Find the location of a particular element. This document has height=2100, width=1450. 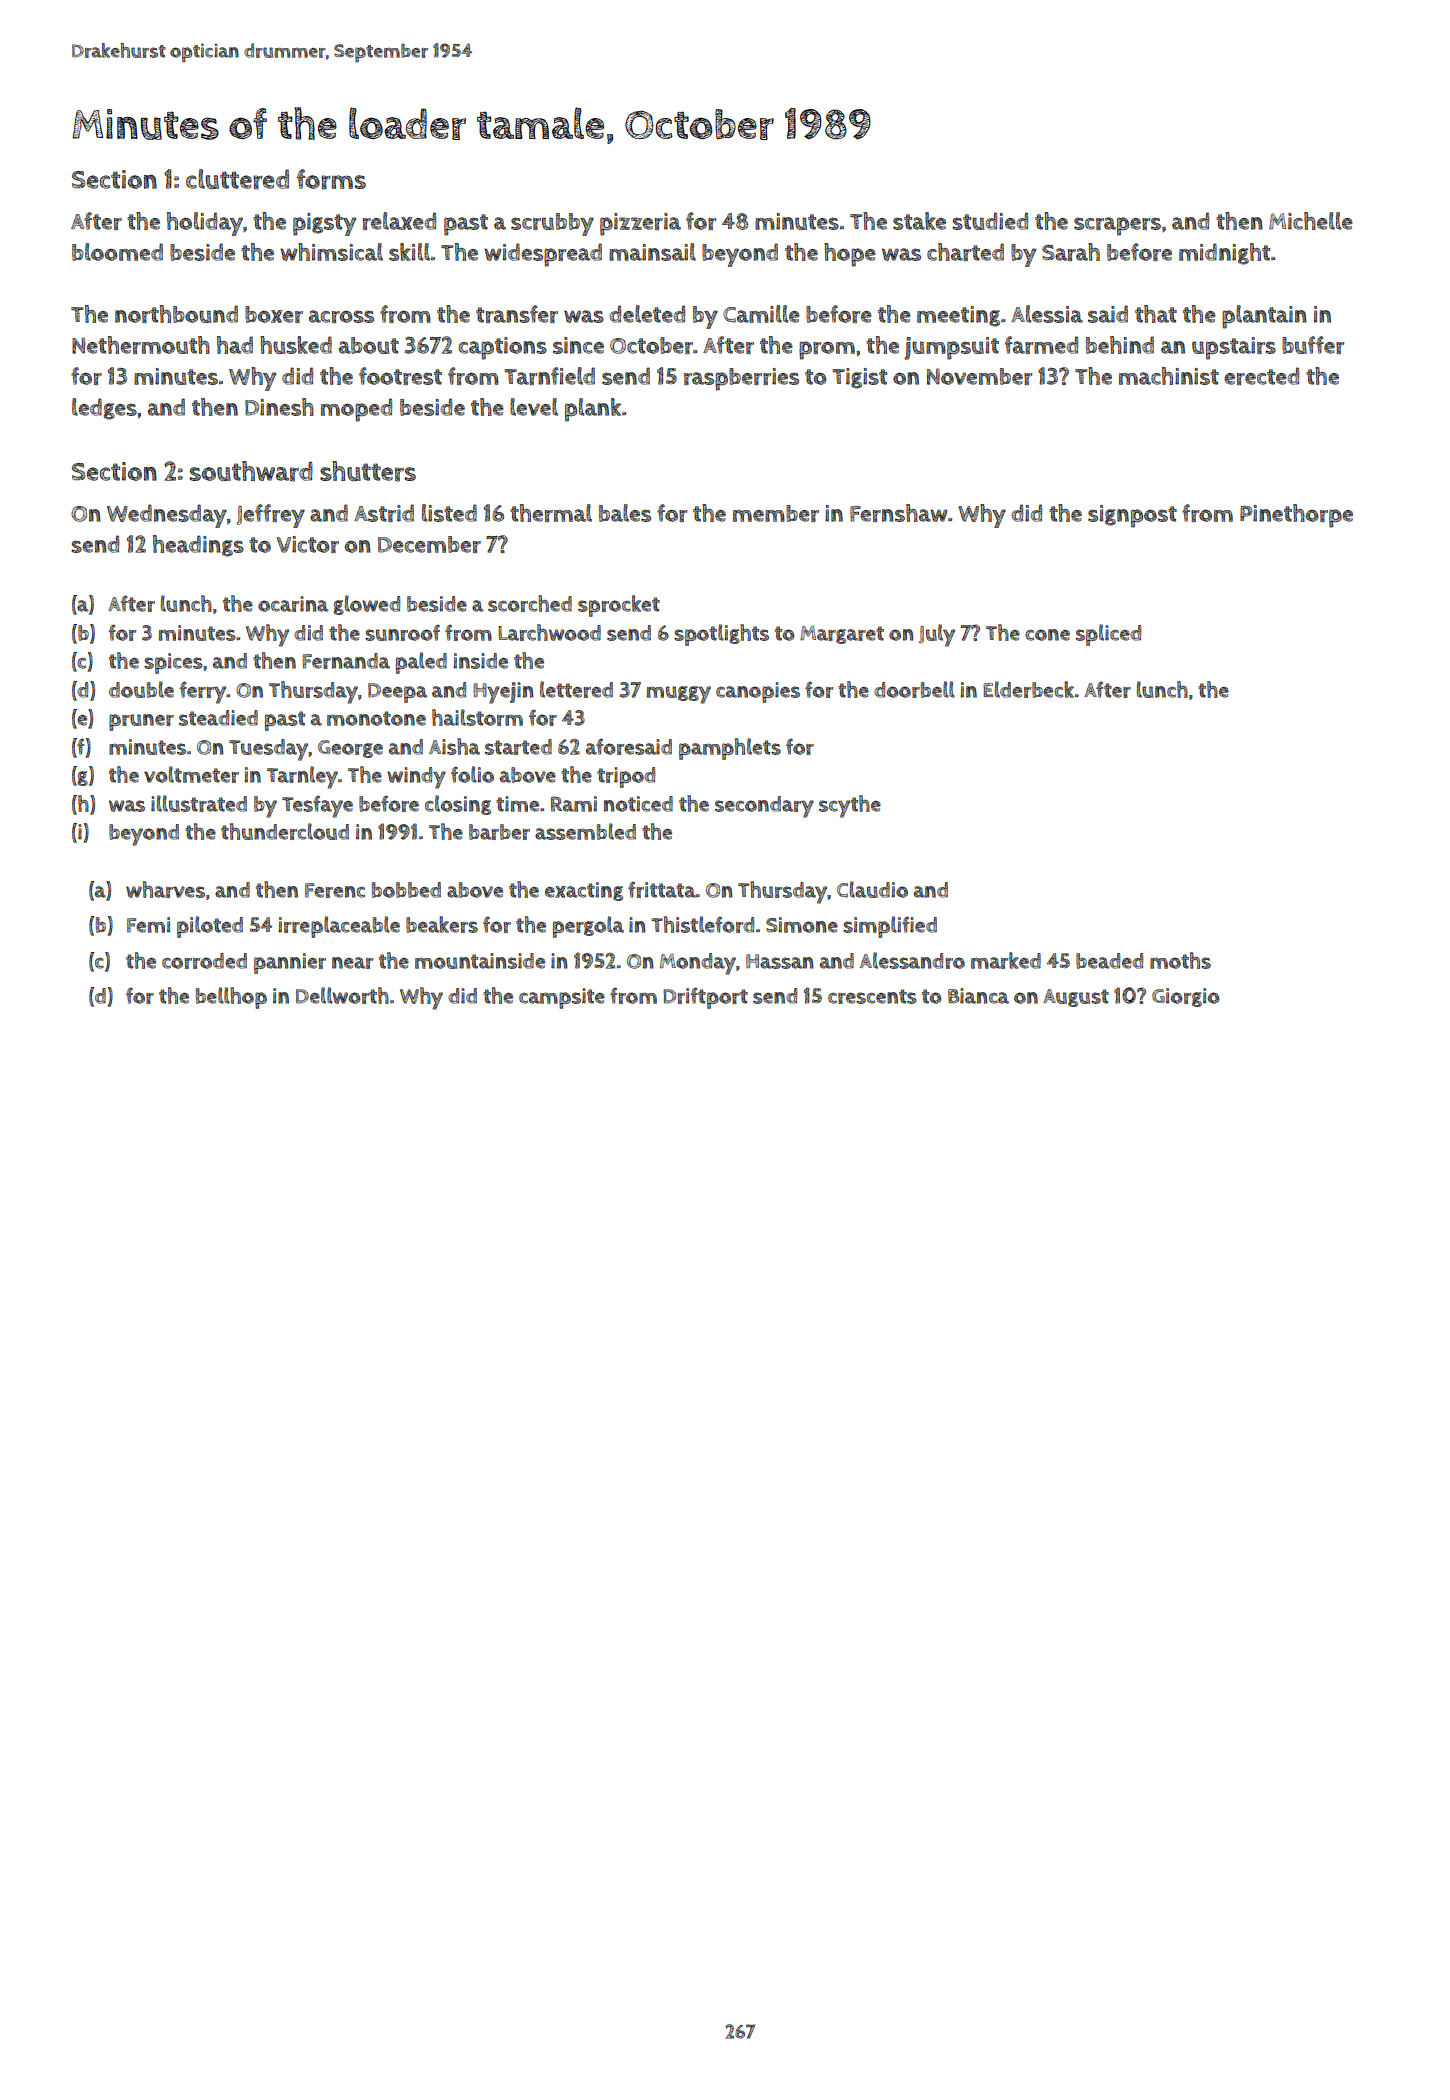

studied is located at coordinates (990, 221).
